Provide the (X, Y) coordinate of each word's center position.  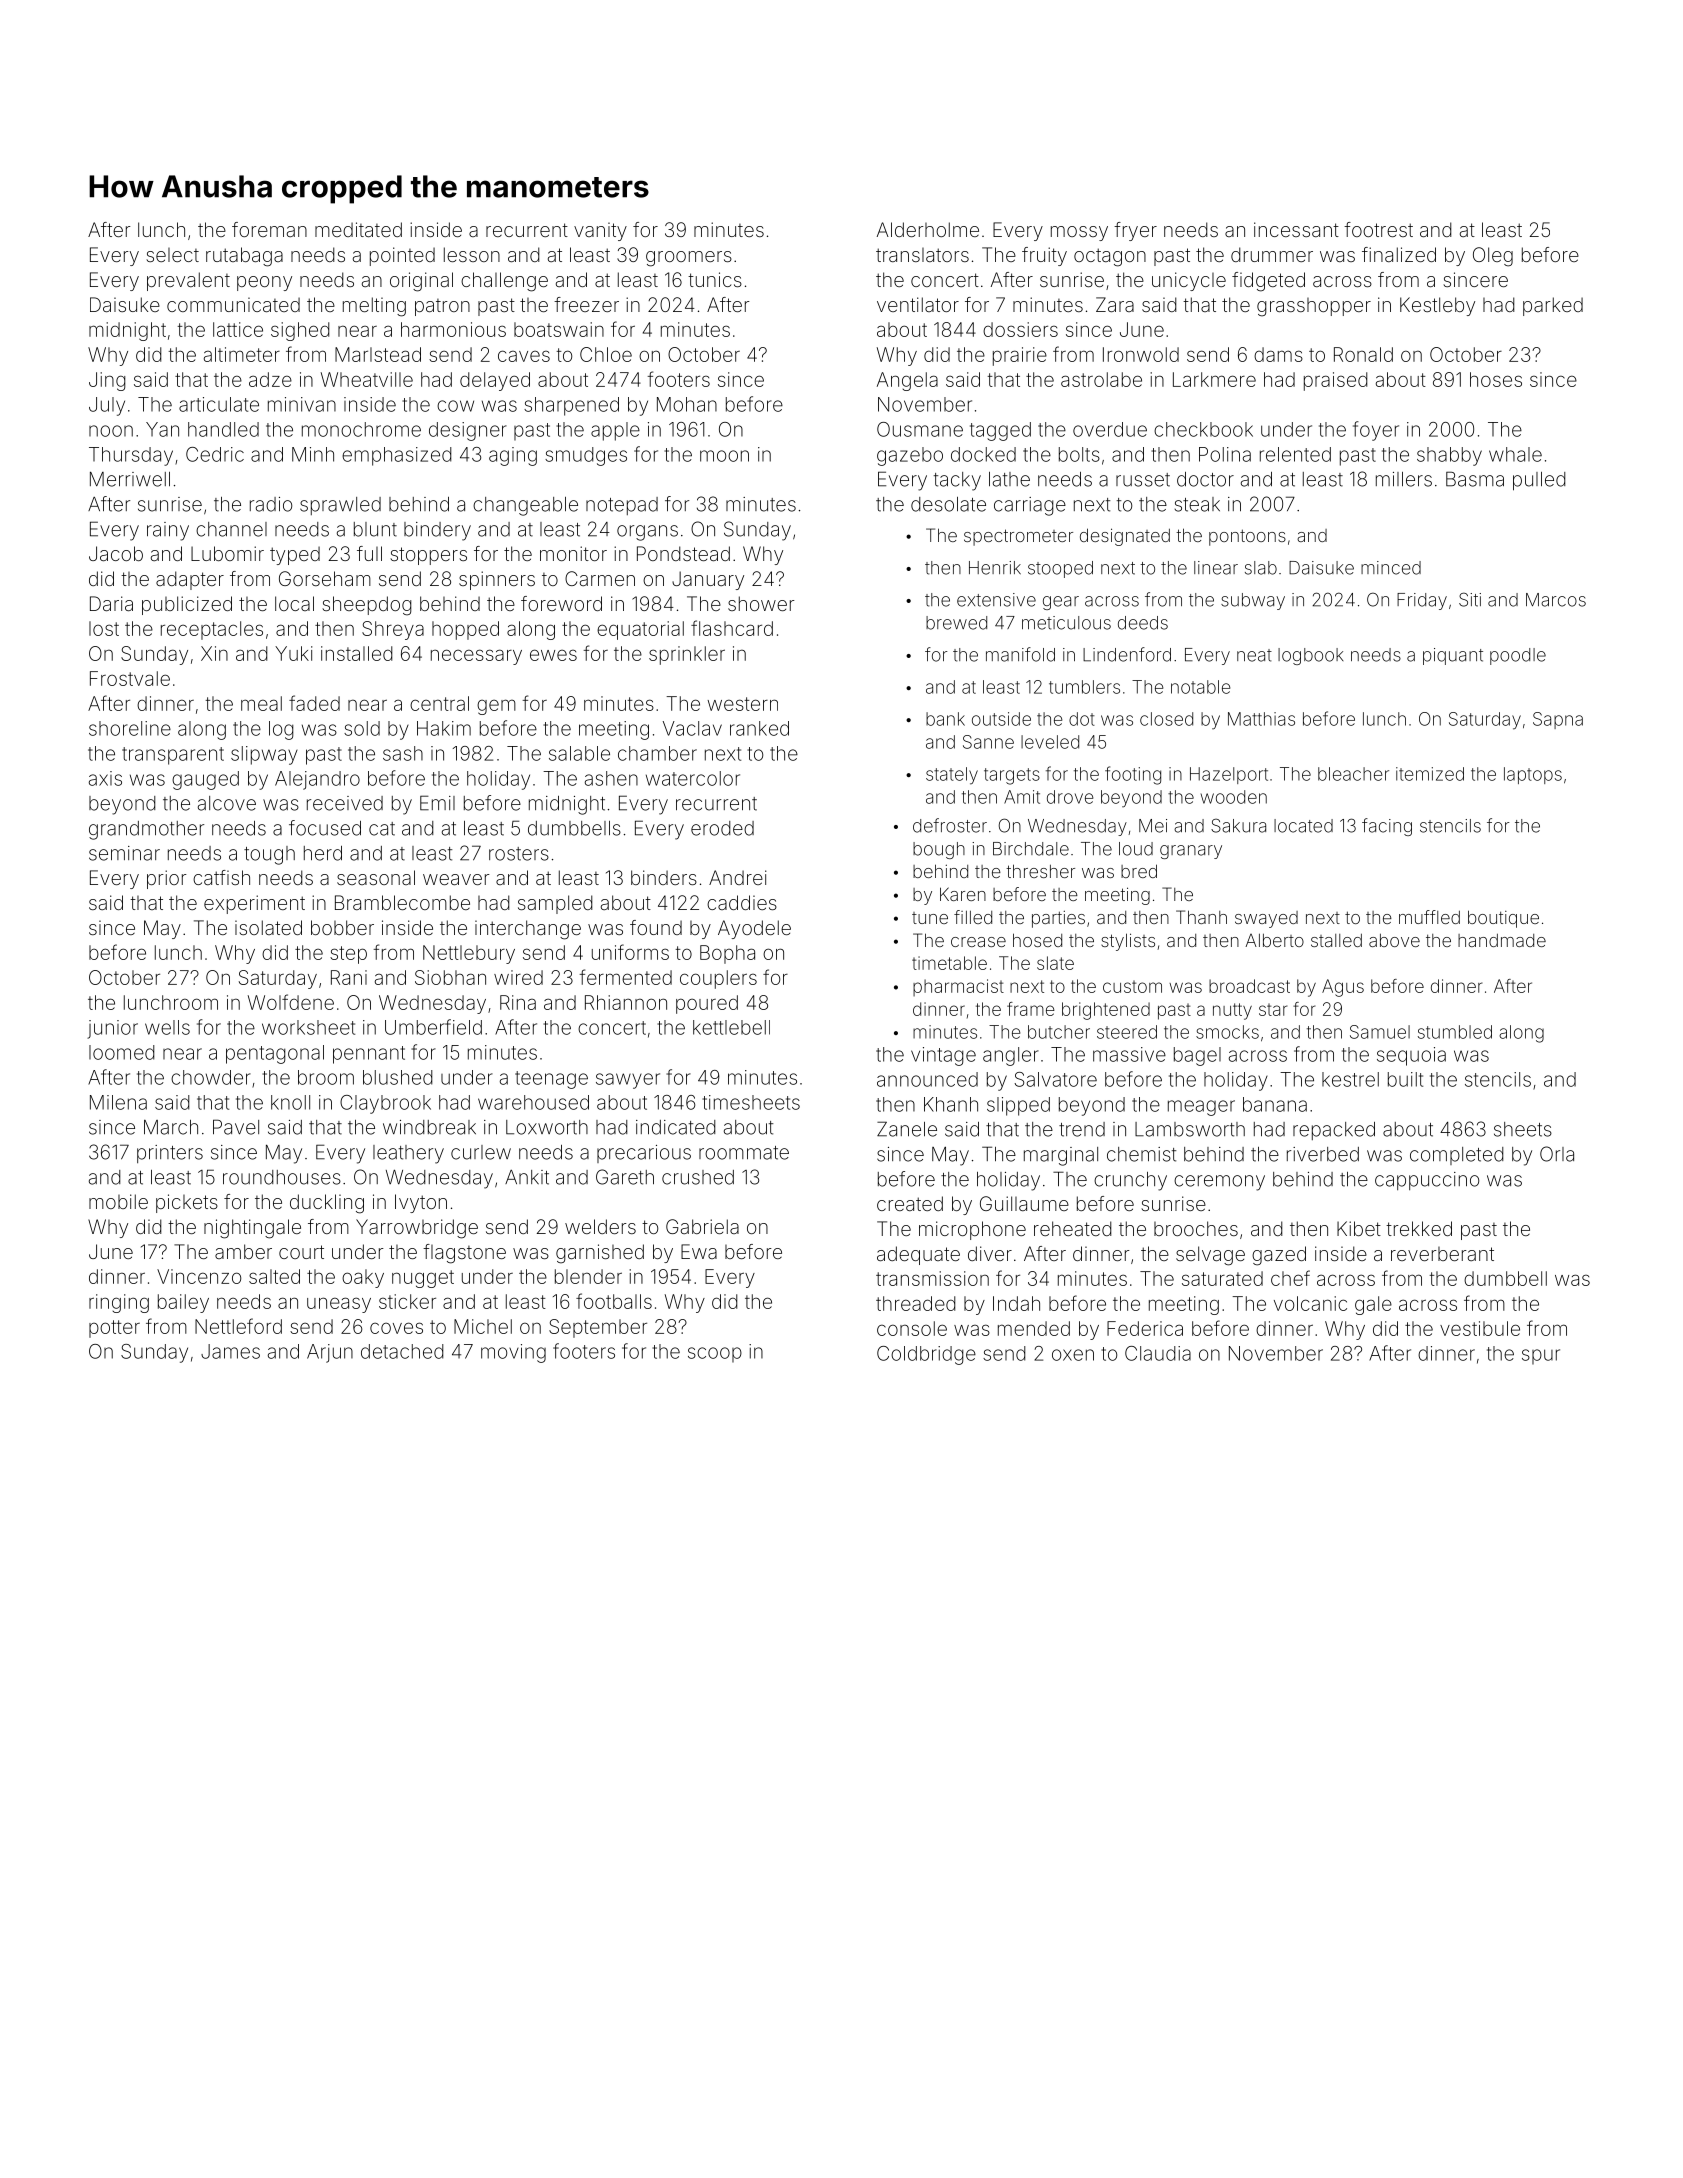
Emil (437, 803)
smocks (1227, 1032)
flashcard (732, 628)
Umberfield (433, 1027)
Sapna (1558, 720)
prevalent (188, 281)
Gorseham (325, 578)
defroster (950, 825)
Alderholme (928, 229)
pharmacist (958, 987)
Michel (483, 1326)
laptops (1533, 775)
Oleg (1493, 257)
